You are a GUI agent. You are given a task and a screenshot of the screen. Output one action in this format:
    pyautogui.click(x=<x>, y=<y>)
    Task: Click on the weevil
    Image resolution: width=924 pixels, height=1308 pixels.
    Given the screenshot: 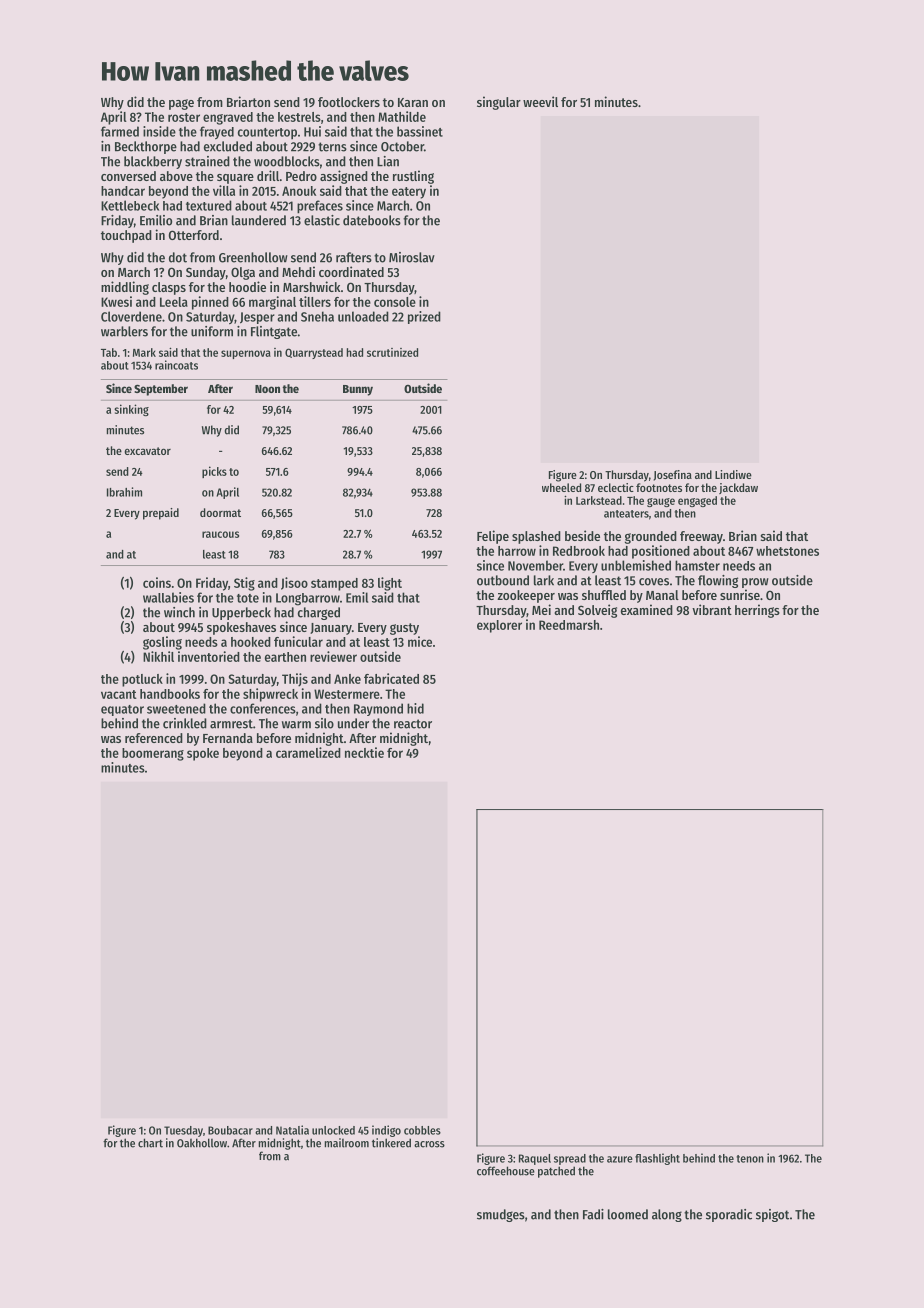 What is the action you would take?
    pyautogui.click(x=540, y=101)
